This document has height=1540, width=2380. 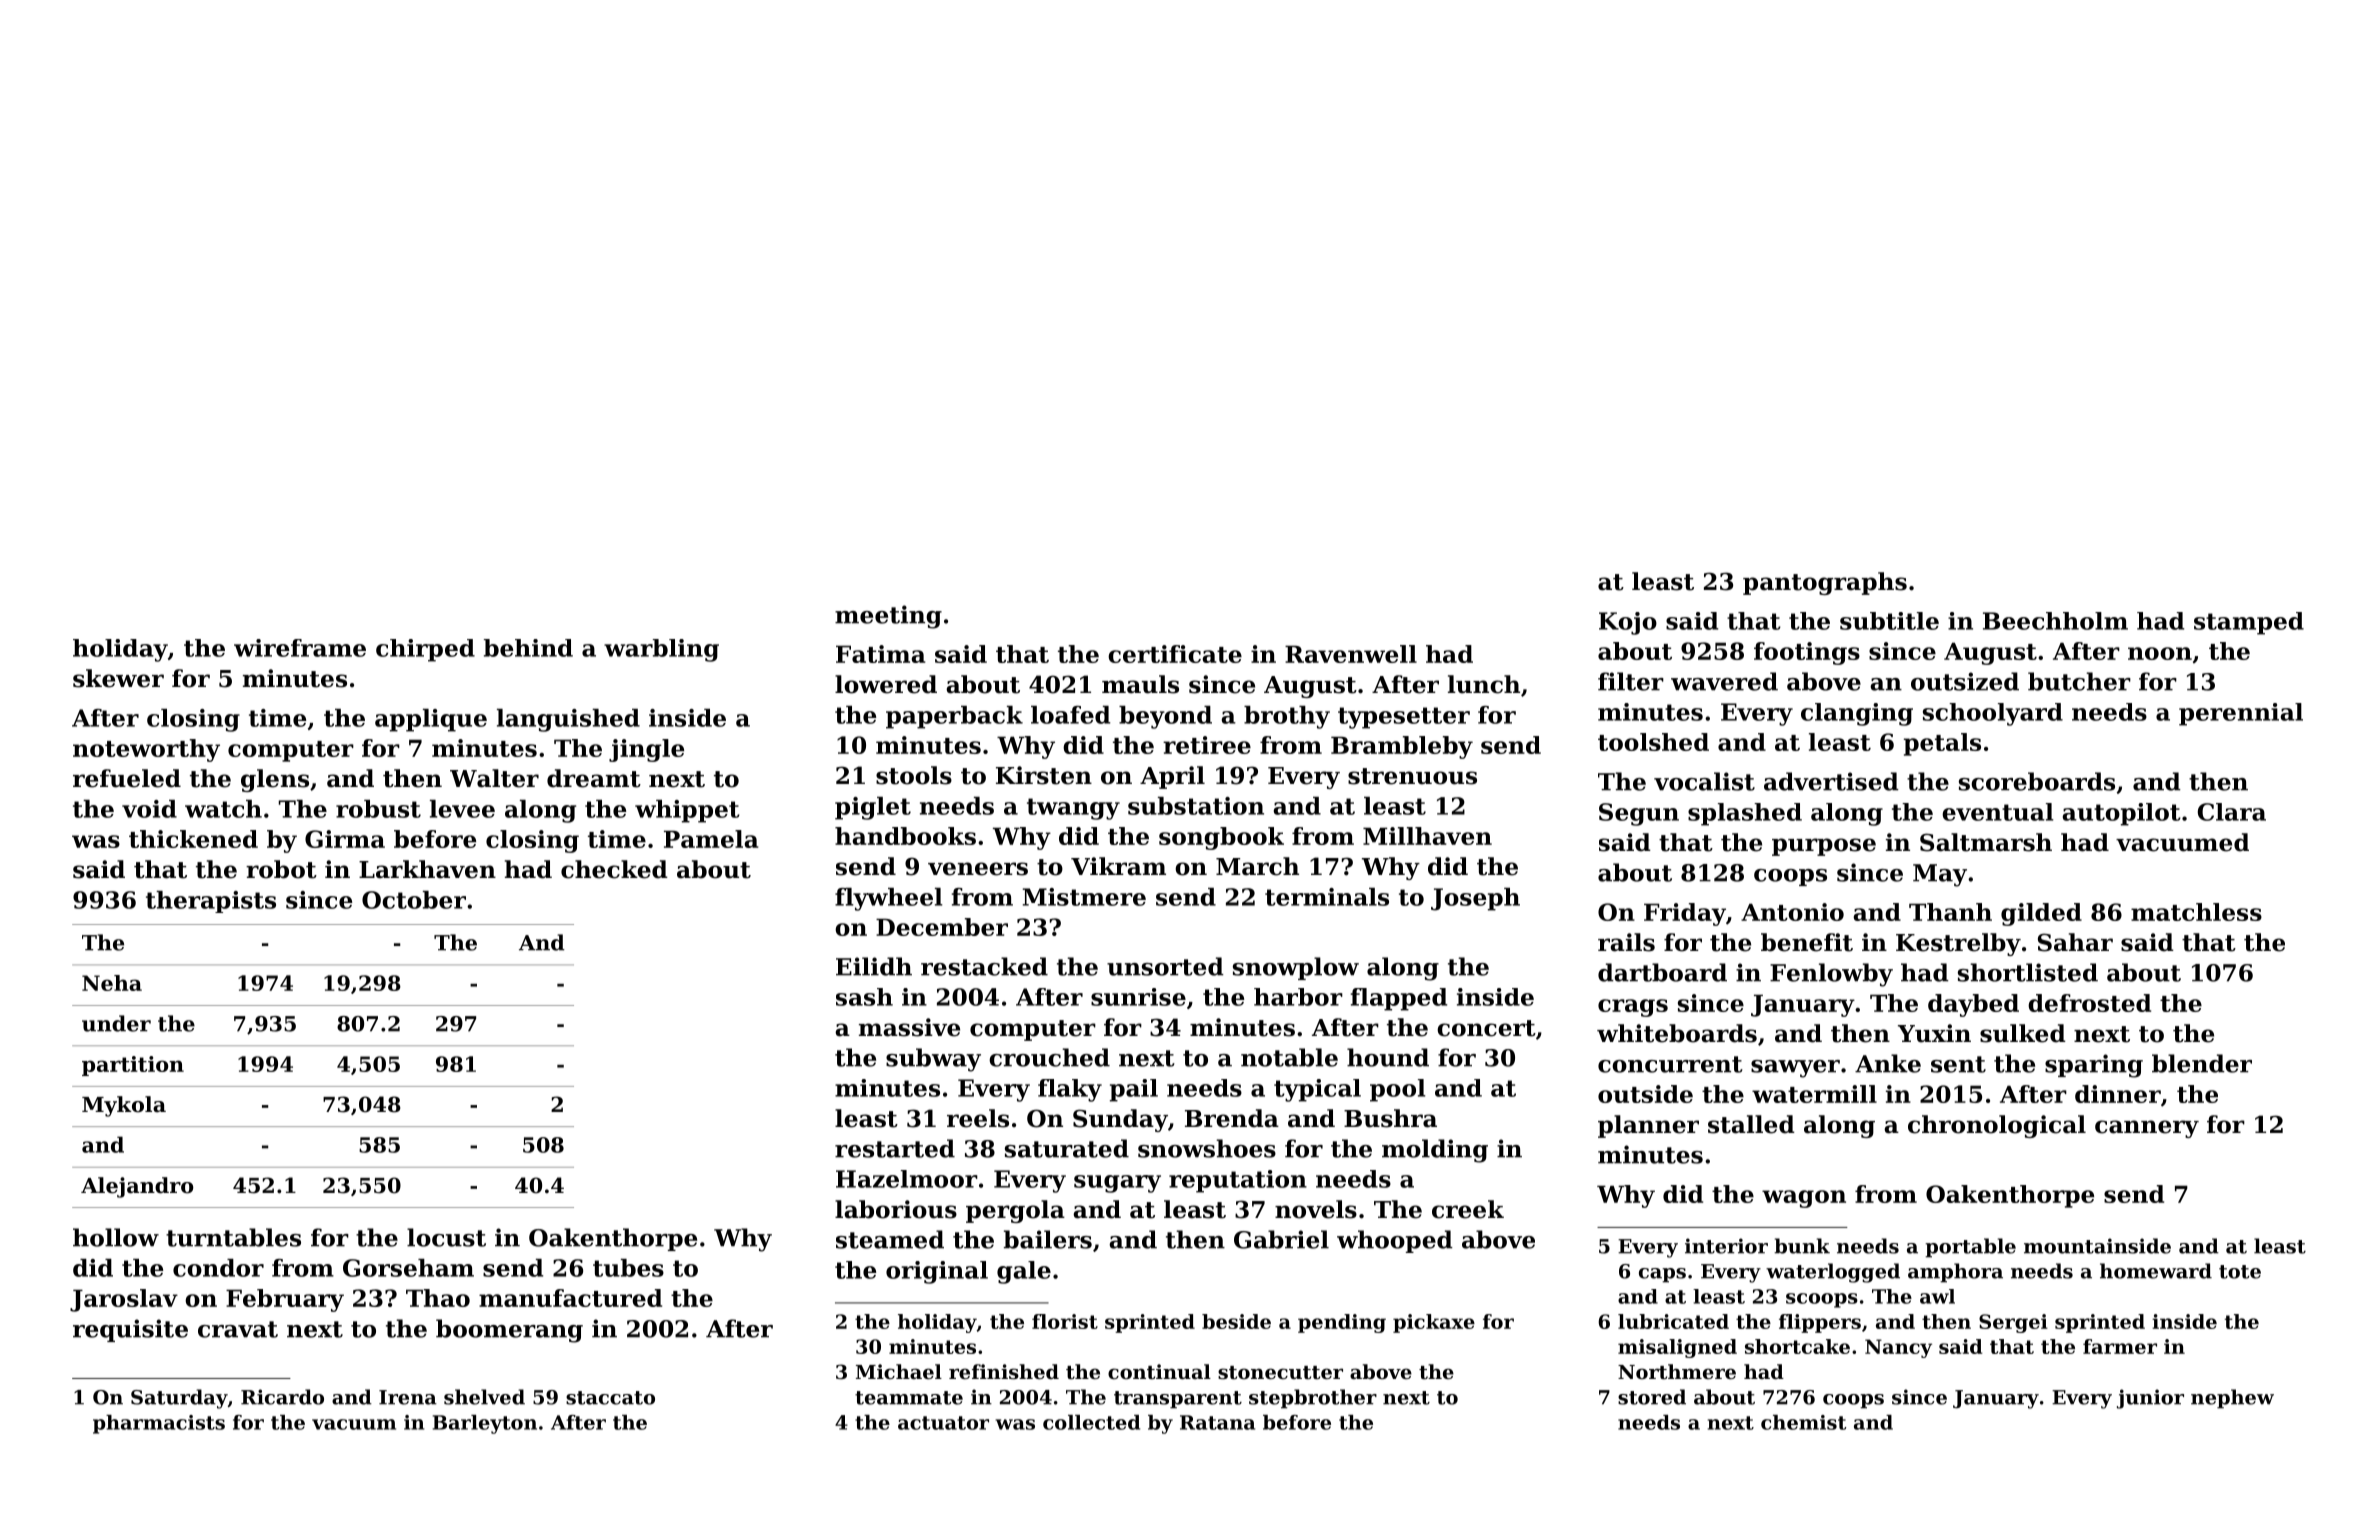 What do you see at coordinates (485, 1424) in the document?
I see `Barleyton` at bounding box center [485, 1424].
